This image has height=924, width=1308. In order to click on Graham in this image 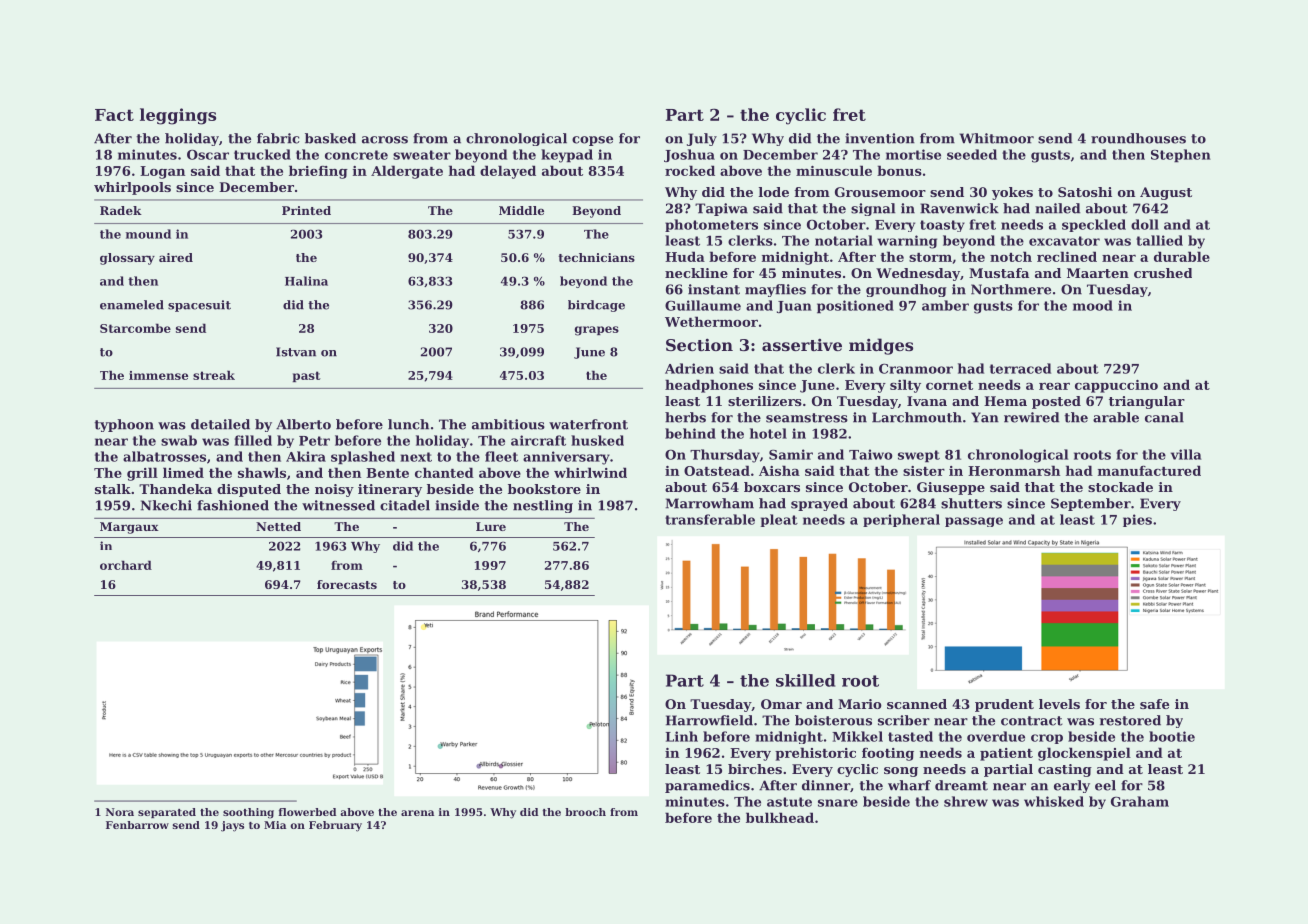, I will do `click(1140, 801)`.
